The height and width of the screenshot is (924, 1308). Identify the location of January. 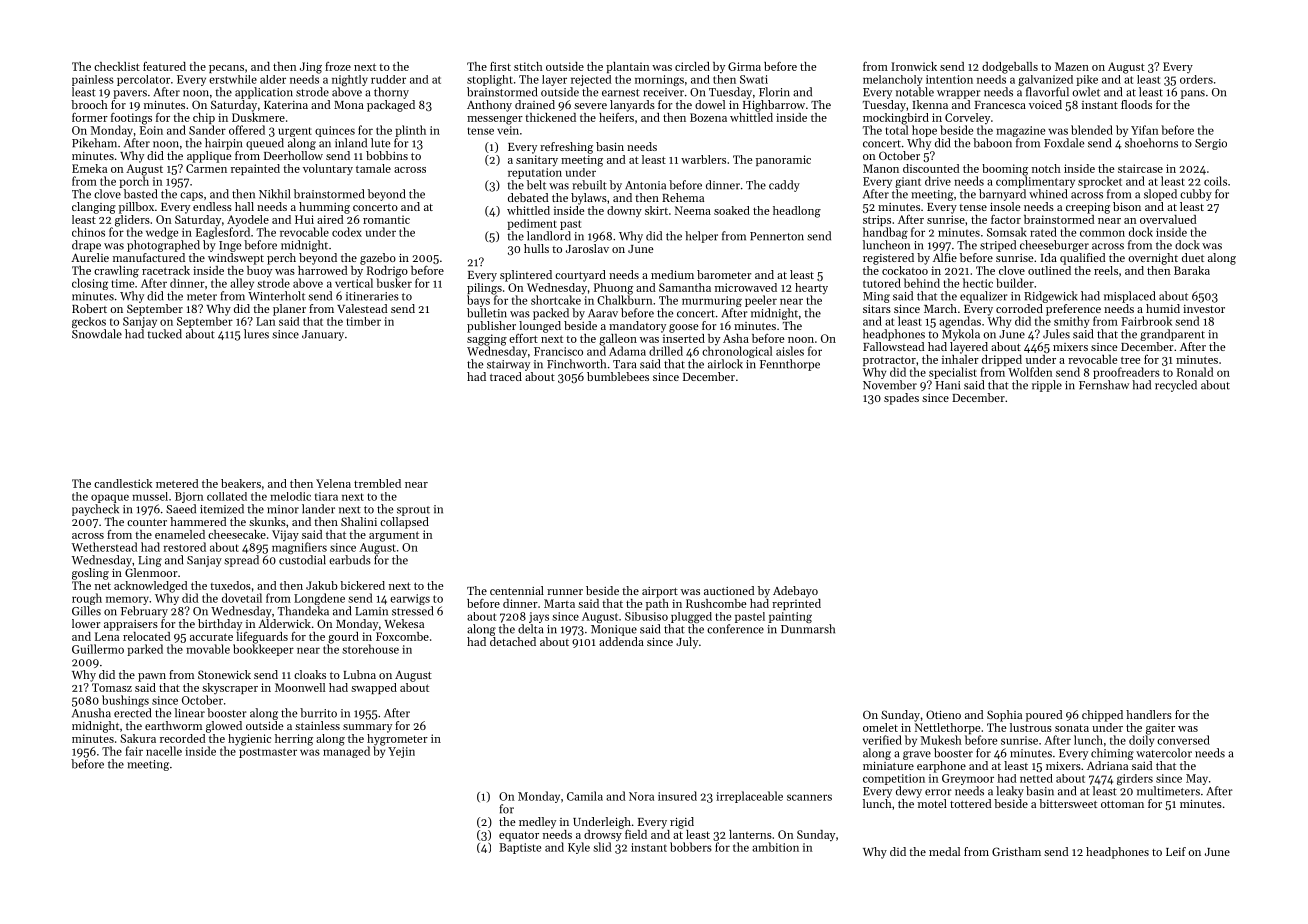
(323, 335).
